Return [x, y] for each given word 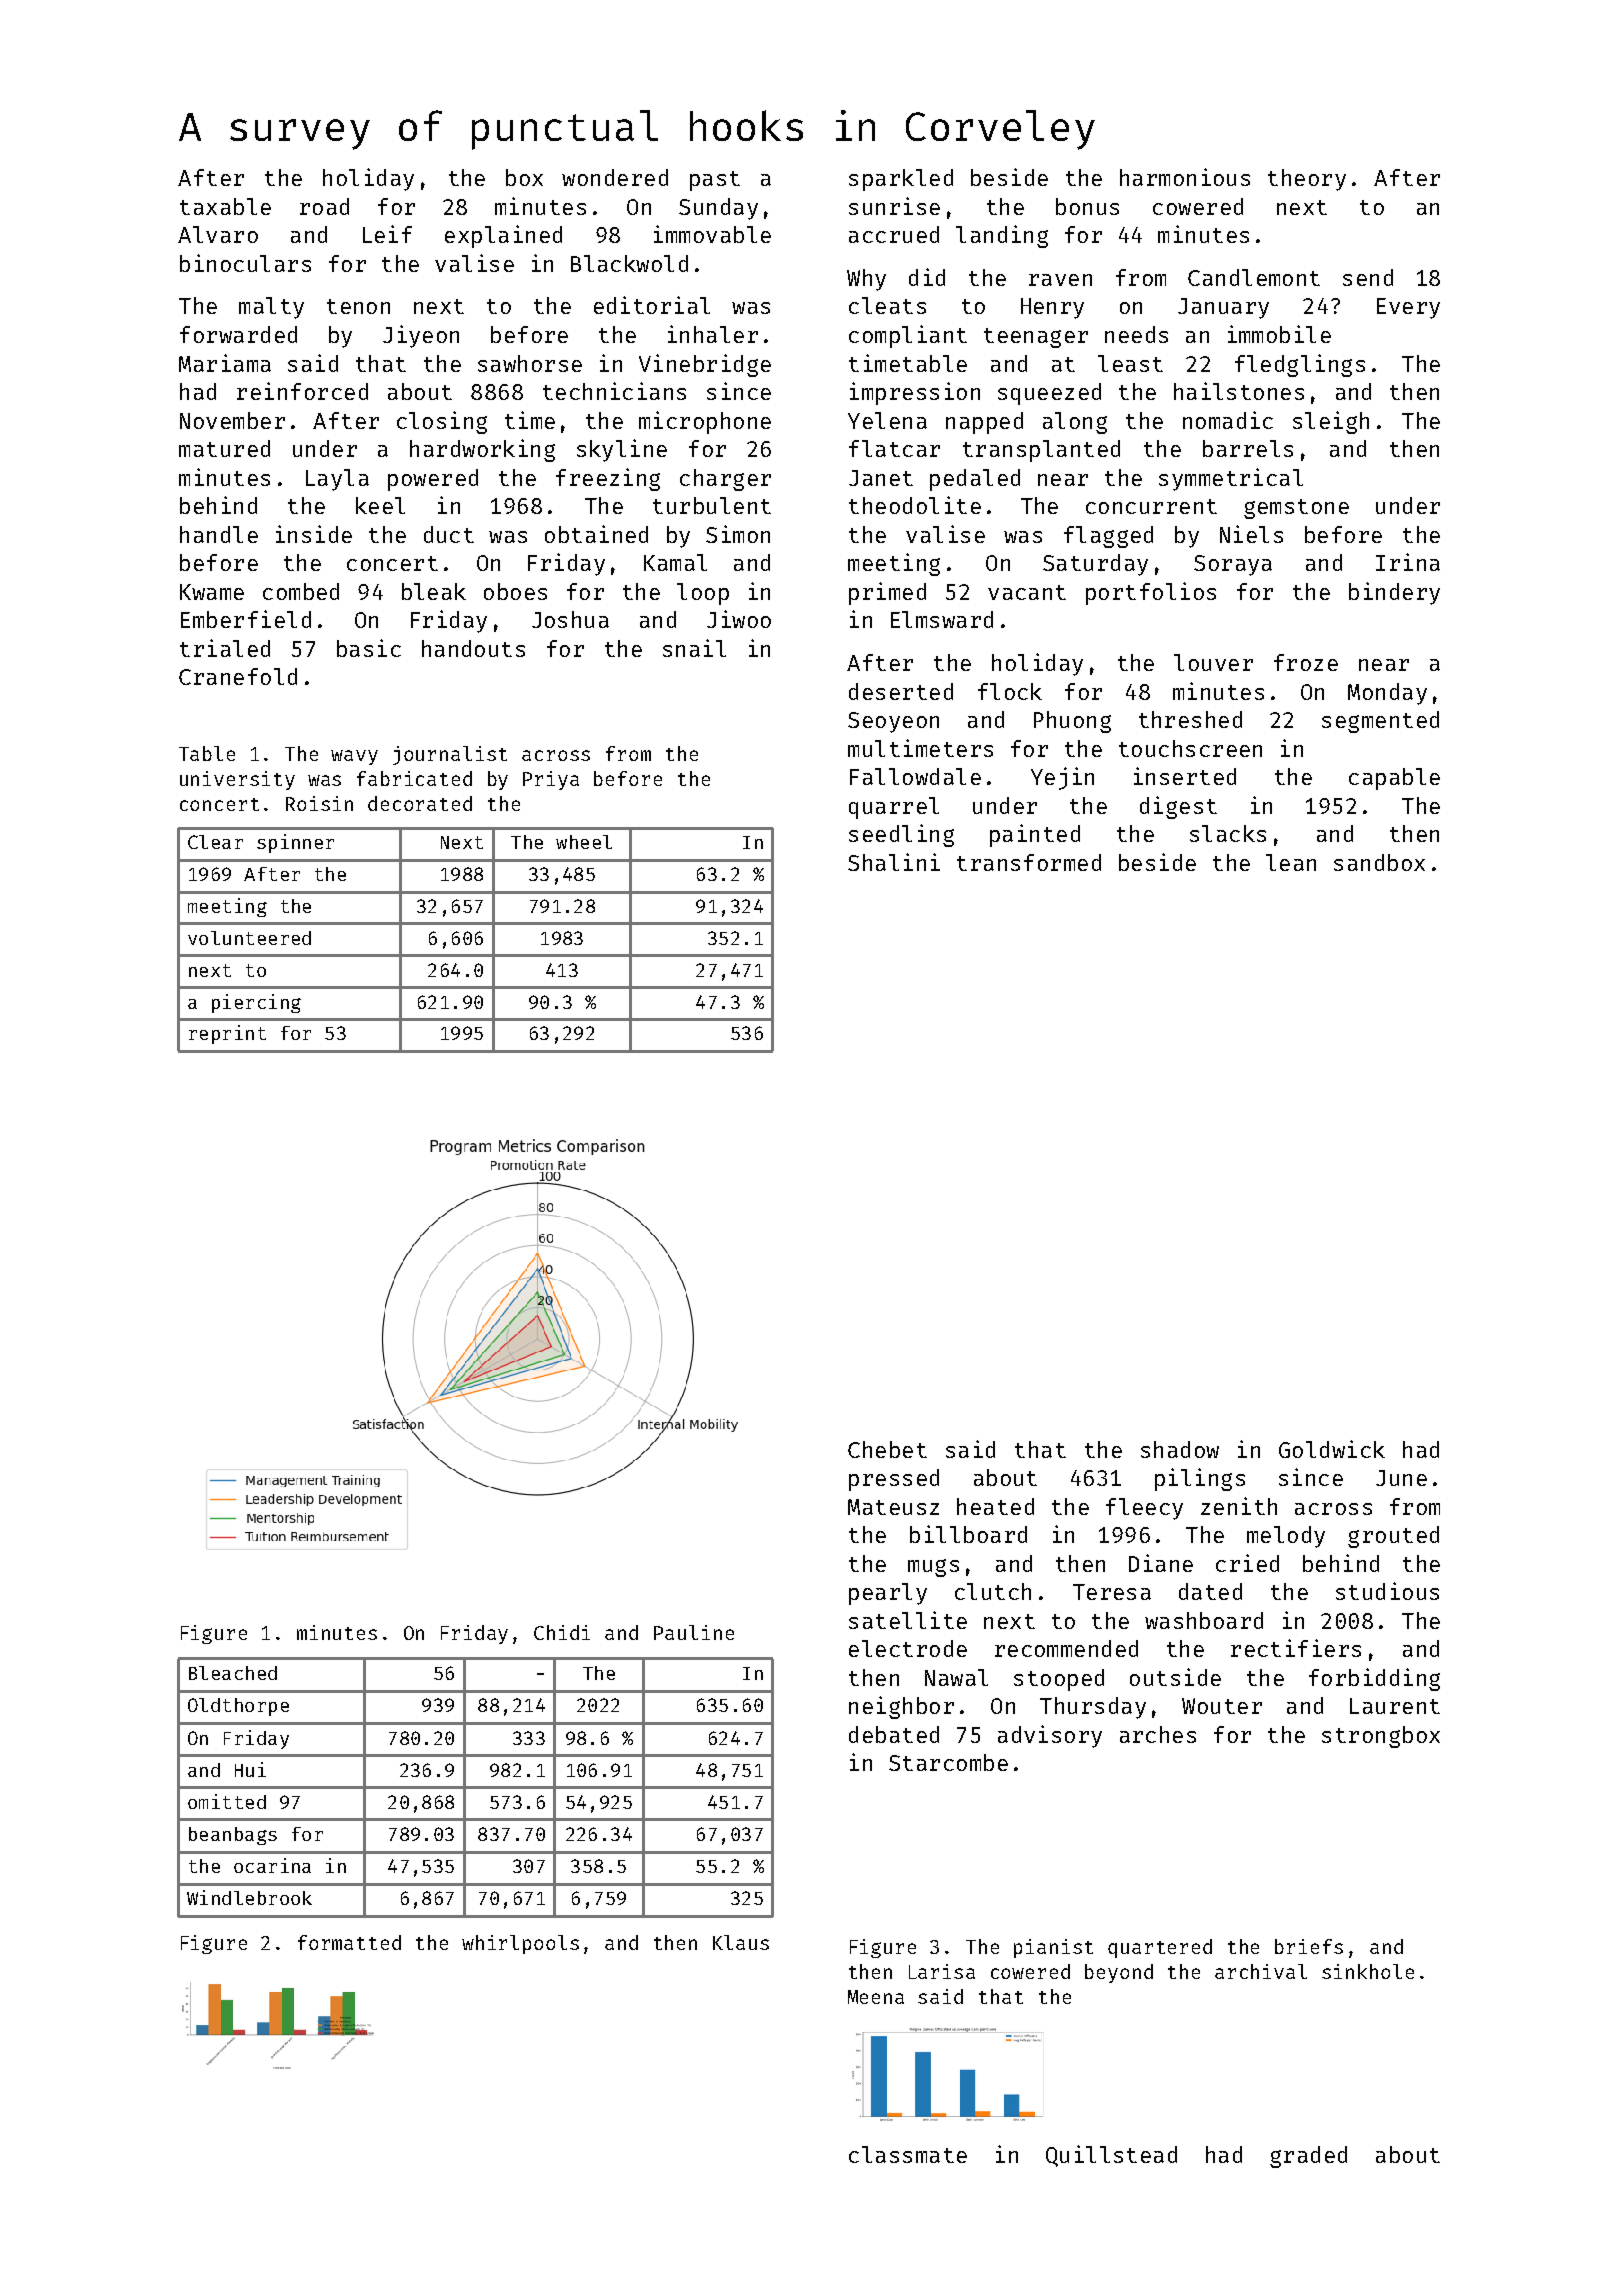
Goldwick [1332, 1449]
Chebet [887, 1449]
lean [1291, 862]
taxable [225, 206]
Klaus [741, 1942]
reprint [227, 1034]
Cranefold [238, 676]
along [1075, 423]
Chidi [562, 1632]
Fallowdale [915, 776]
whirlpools [520, 1944]
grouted [1393, 1537]
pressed [894, 1480]
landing [1002, 236]
